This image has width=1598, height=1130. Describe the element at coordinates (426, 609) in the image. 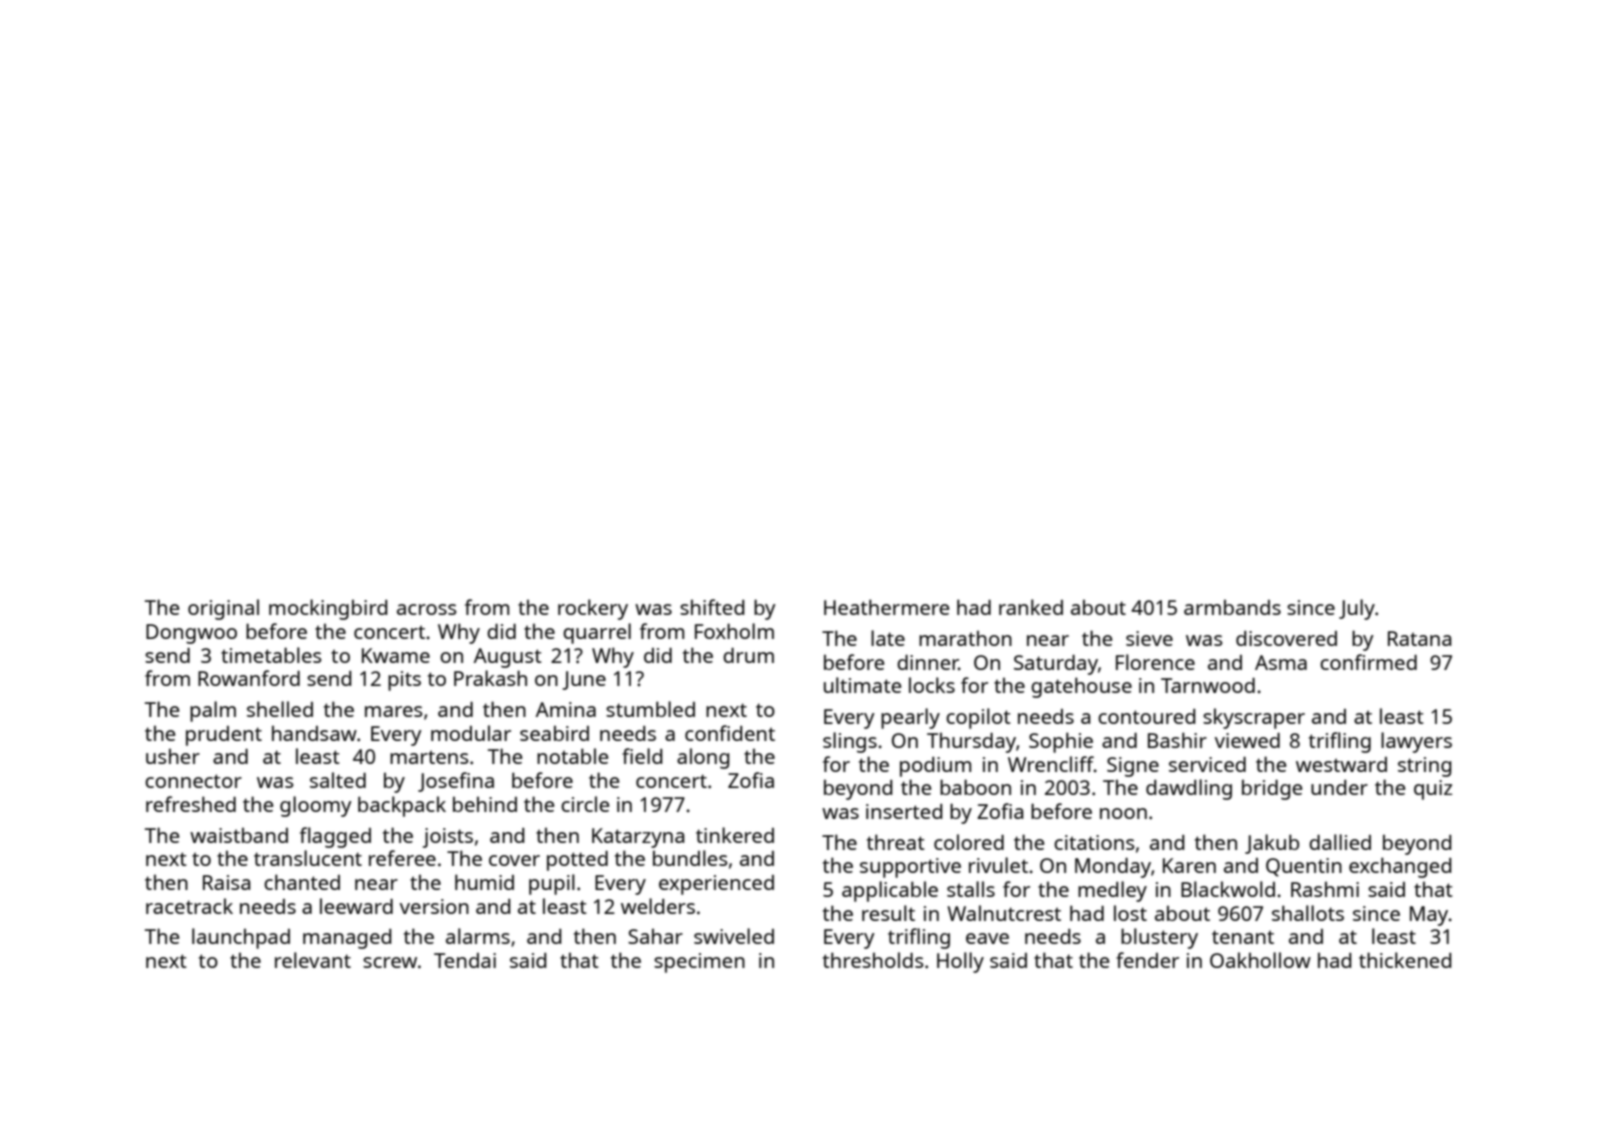

I see `across` at that location.
